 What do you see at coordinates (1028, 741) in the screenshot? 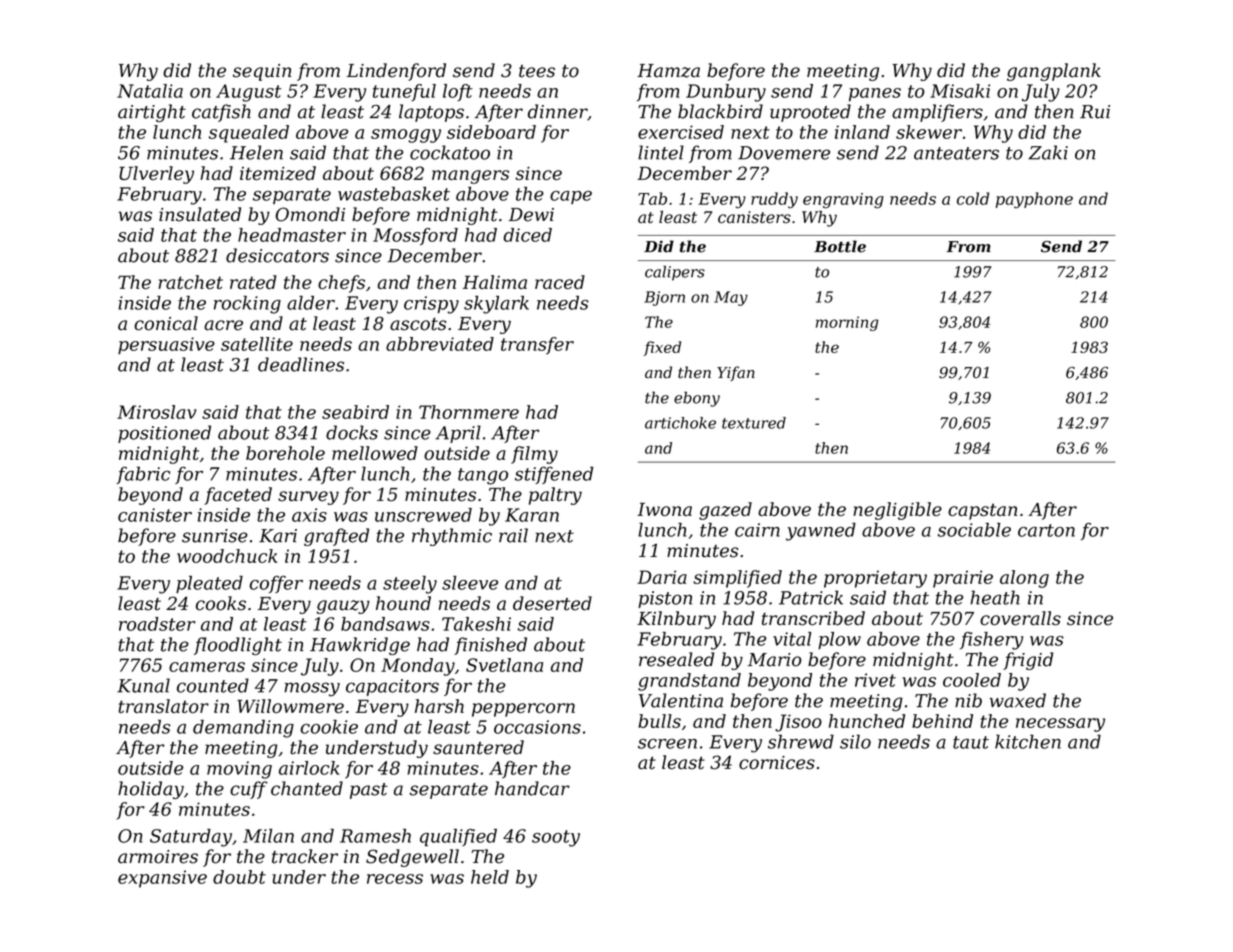
I see `kitchen` at bounding box center [1028, 741].
